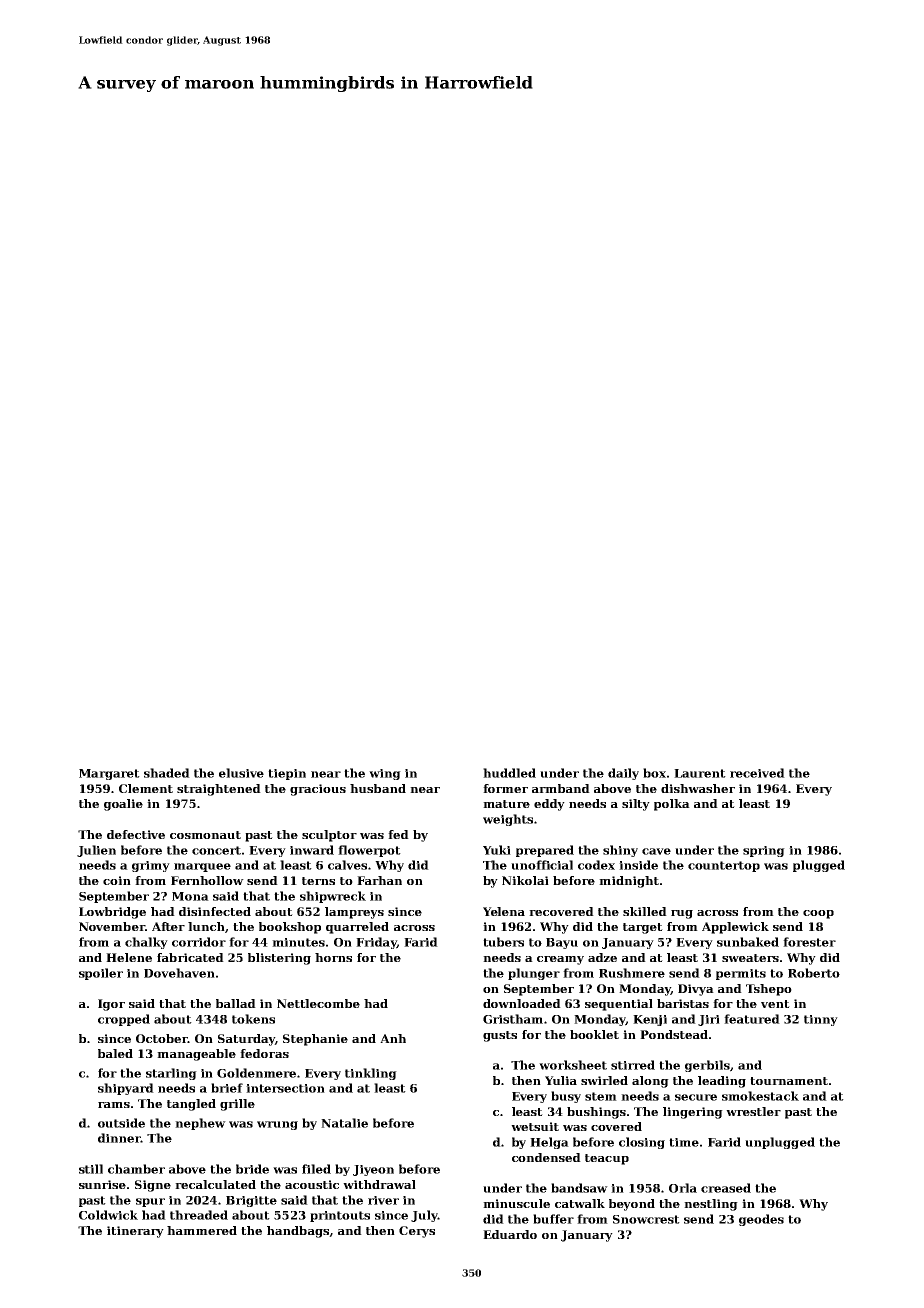 Image resolution: width=924 pixels, height=1308 pixels. What do you see at coordinates (202, 1230) in the screenshot?
I see `hammered` at bounding box center [202, 1230].
